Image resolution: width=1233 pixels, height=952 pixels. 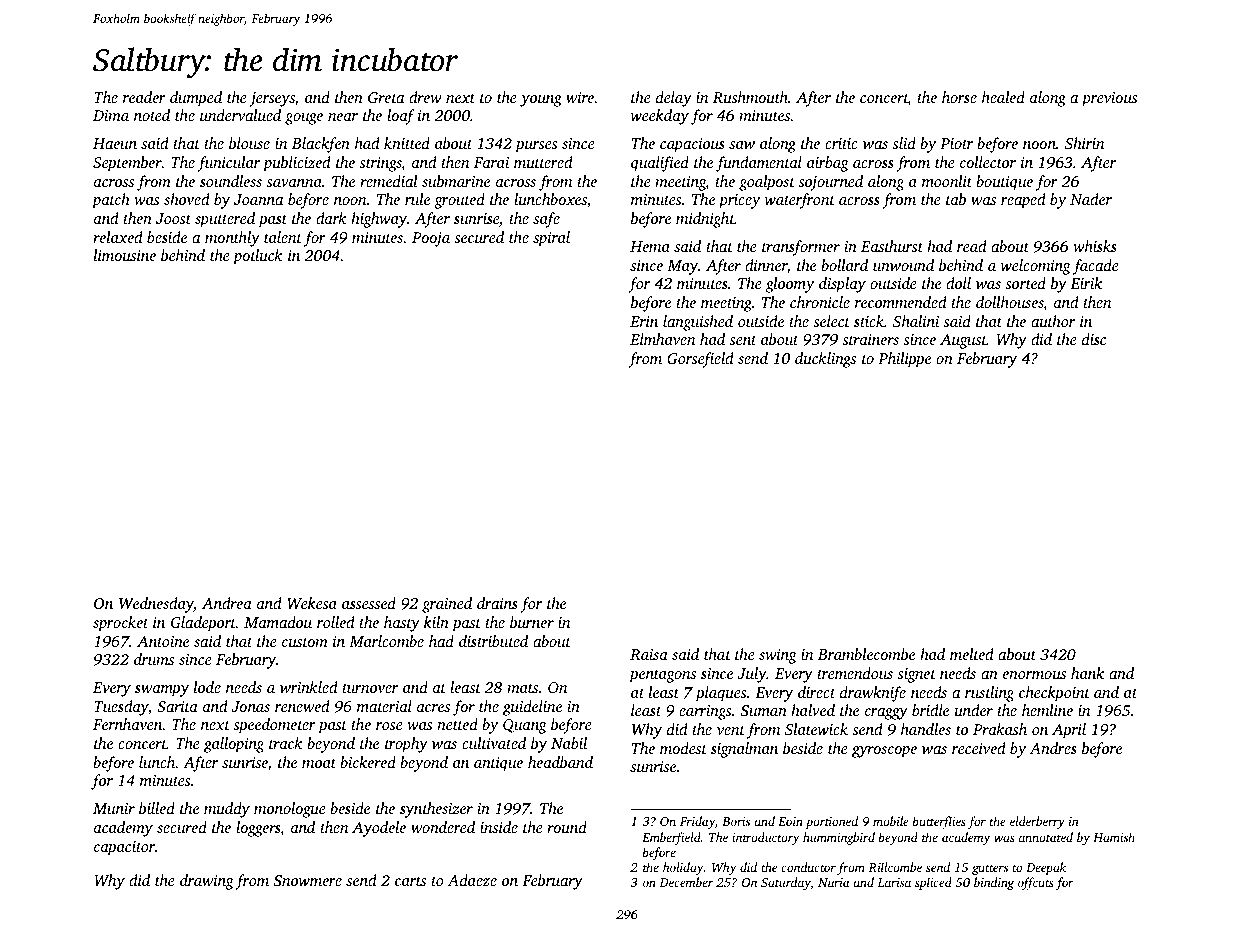 I want to click on carts, so click(x=410, y=881).
